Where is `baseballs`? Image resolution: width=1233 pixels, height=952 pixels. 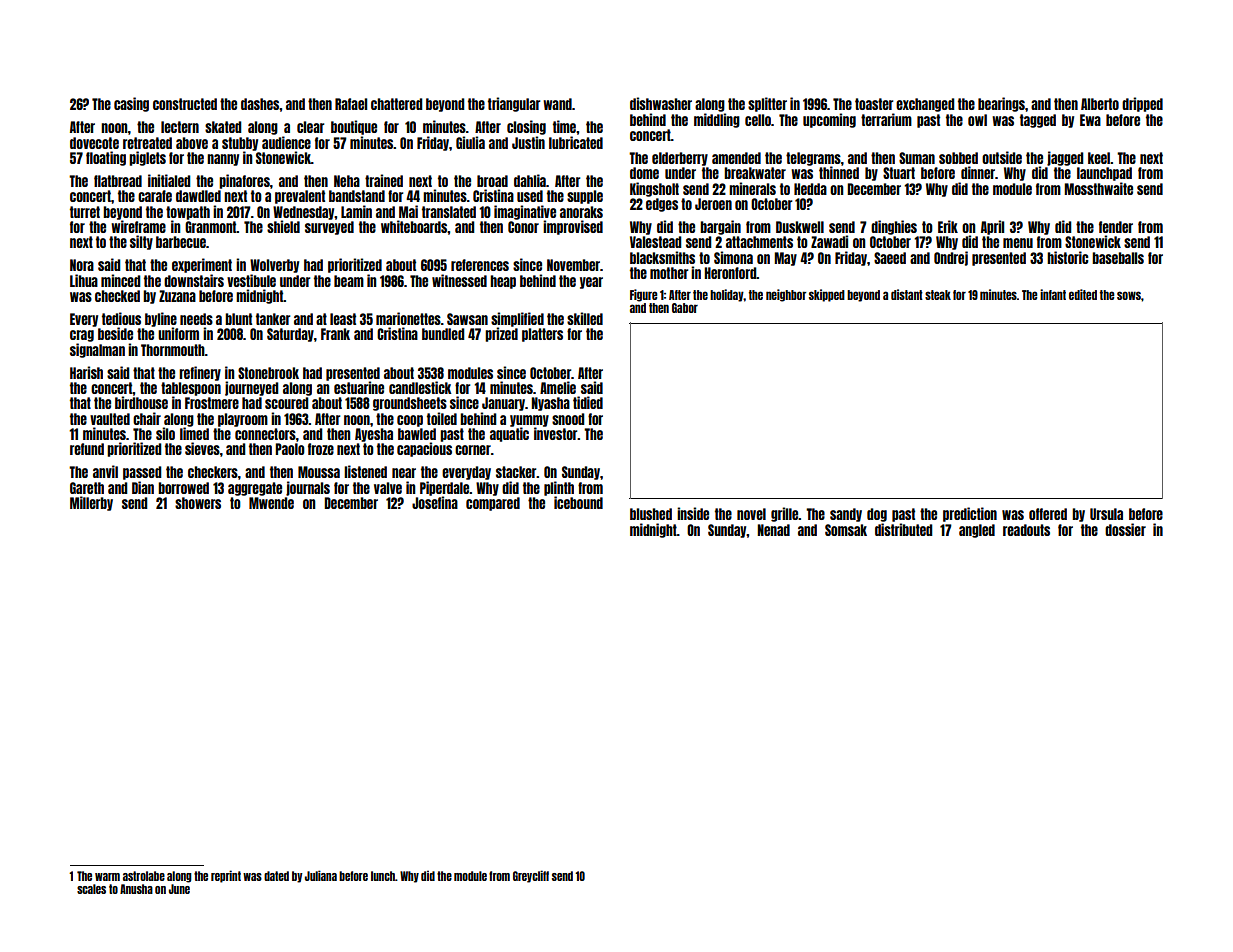 baseballs is located at coordinates (1118, 258).
